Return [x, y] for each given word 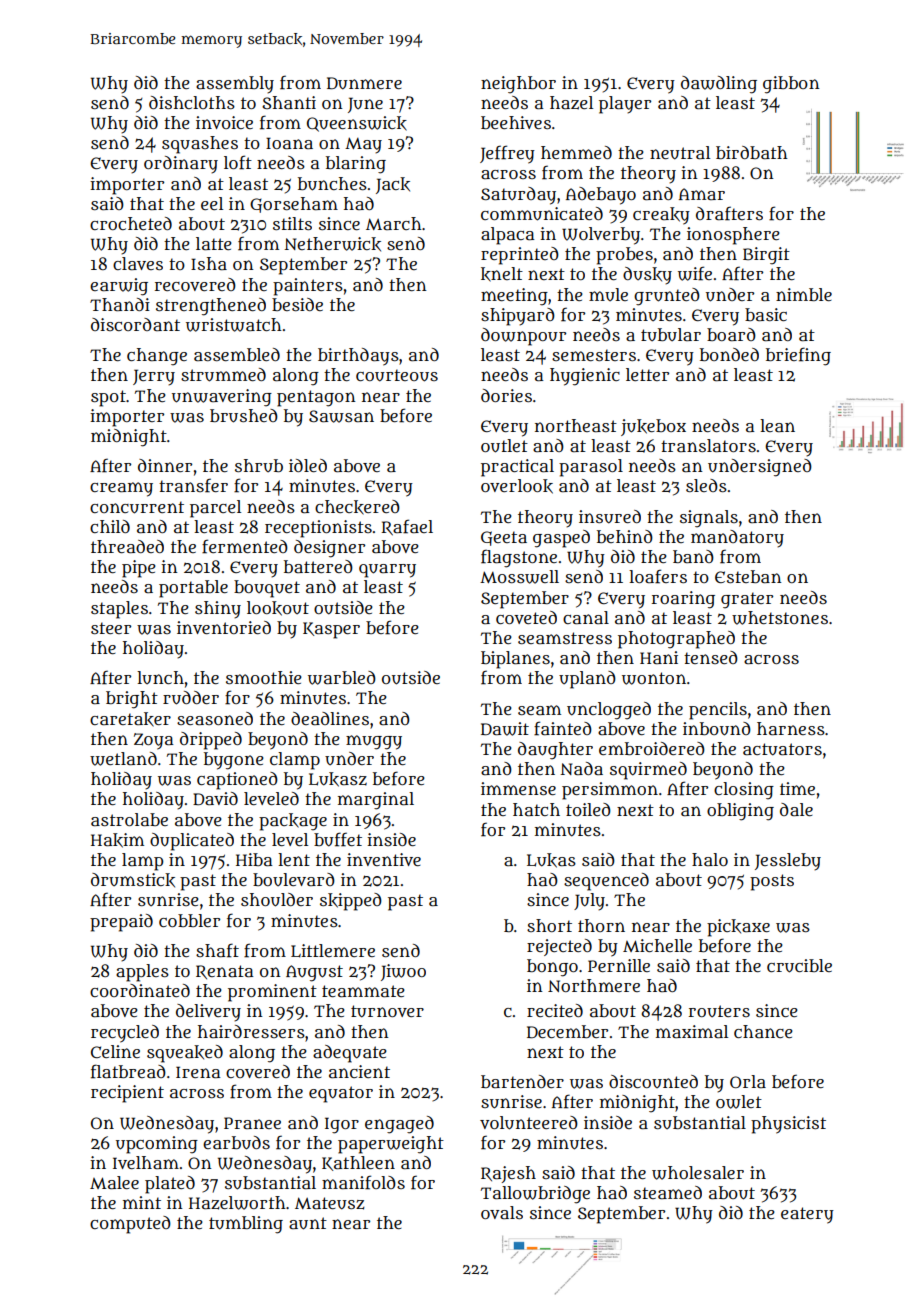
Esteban [748, 577]
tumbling [246, 1225]
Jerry [154, 377]
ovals [502, 1212]
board [731, 335]
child [110, 526]
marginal [376, 801]
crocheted [131, 223]
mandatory [737, 539]
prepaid [121, 923]
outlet [504, 446]
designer [329, 549]
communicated [542, 214]
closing [744, 791]
